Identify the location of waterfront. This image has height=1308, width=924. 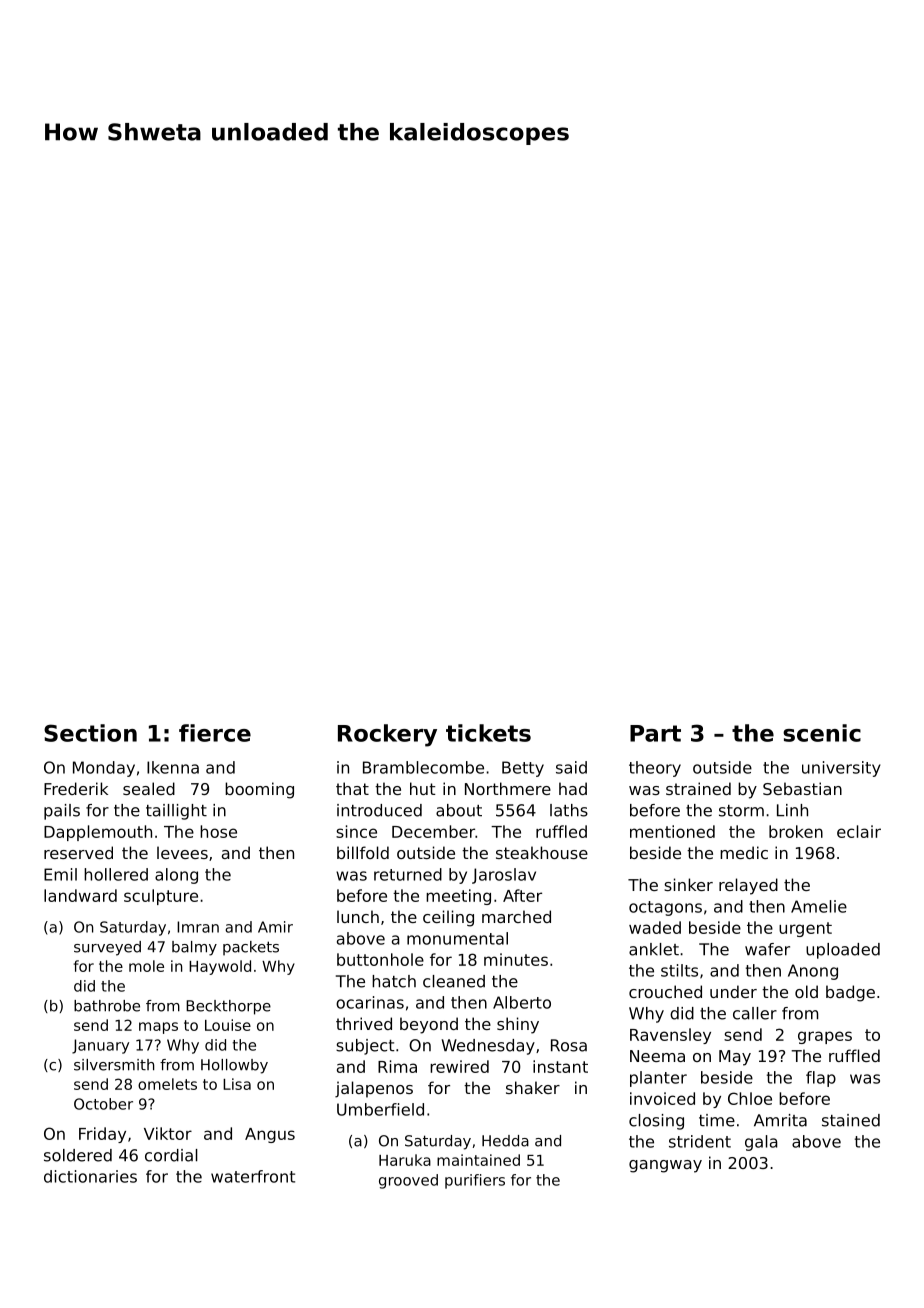
(253, 1176).
